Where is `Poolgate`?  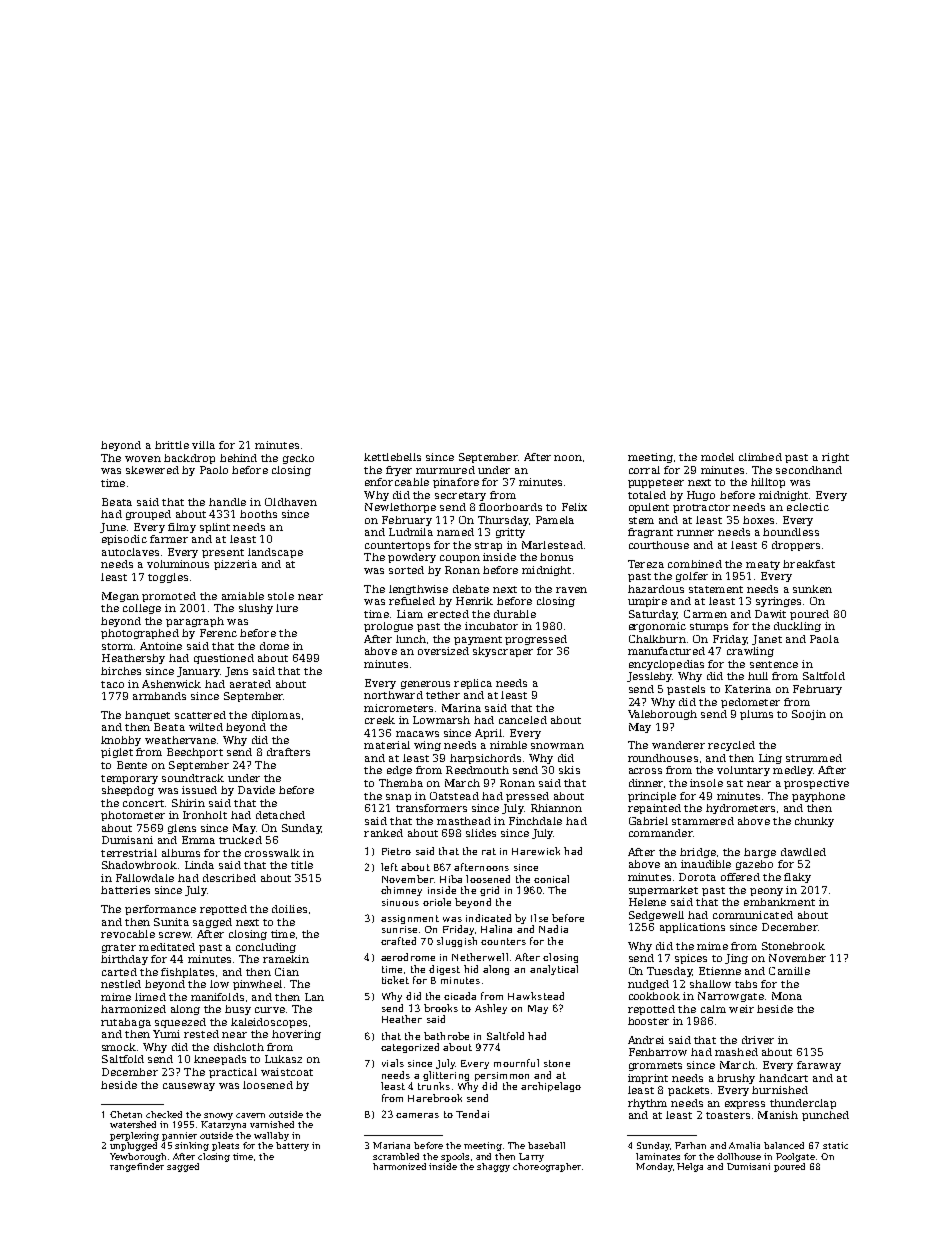 Poolgate is located at coordinates (795, 1157).
